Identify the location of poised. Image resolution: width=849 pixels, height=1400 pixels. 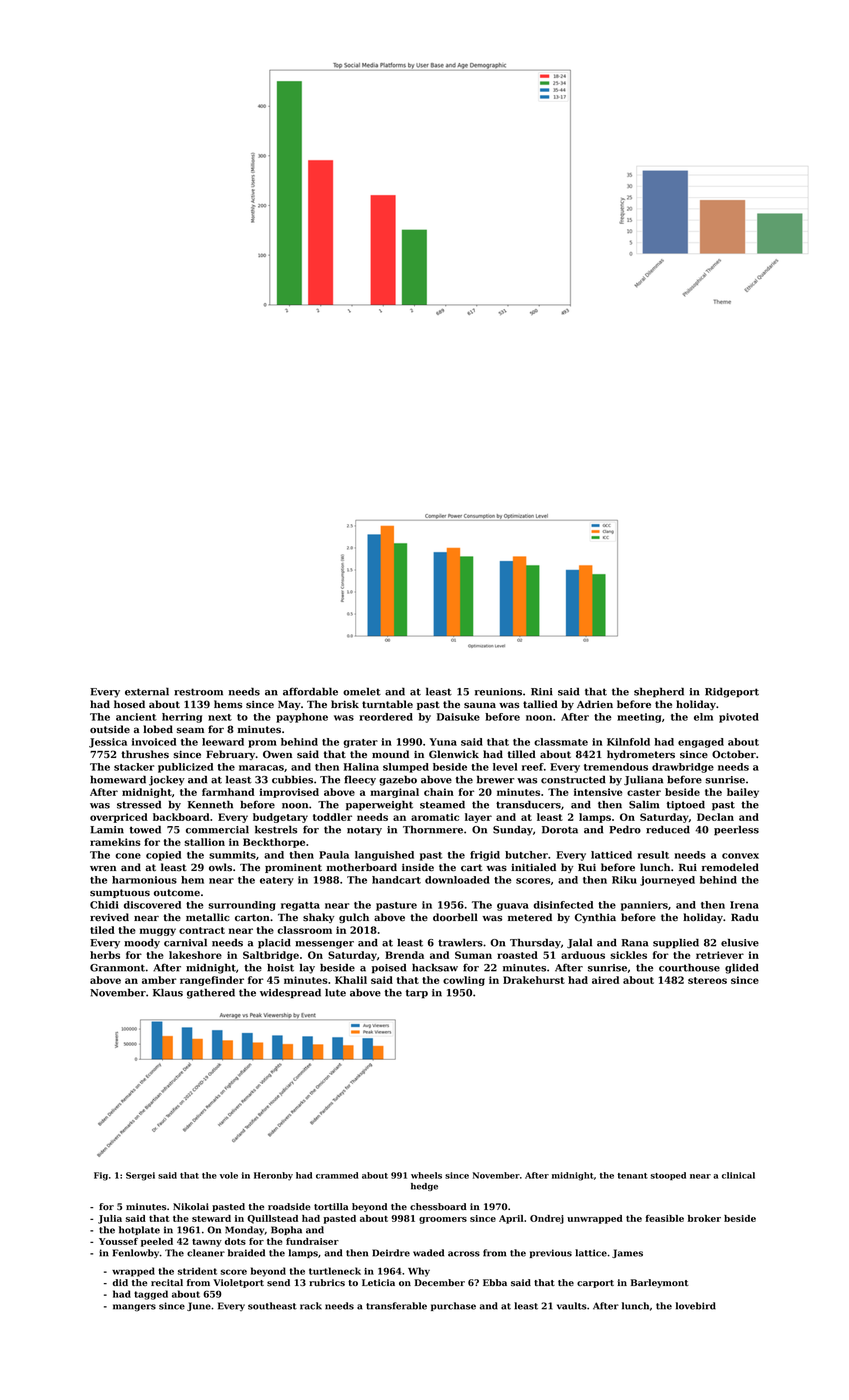
(389, 969).
